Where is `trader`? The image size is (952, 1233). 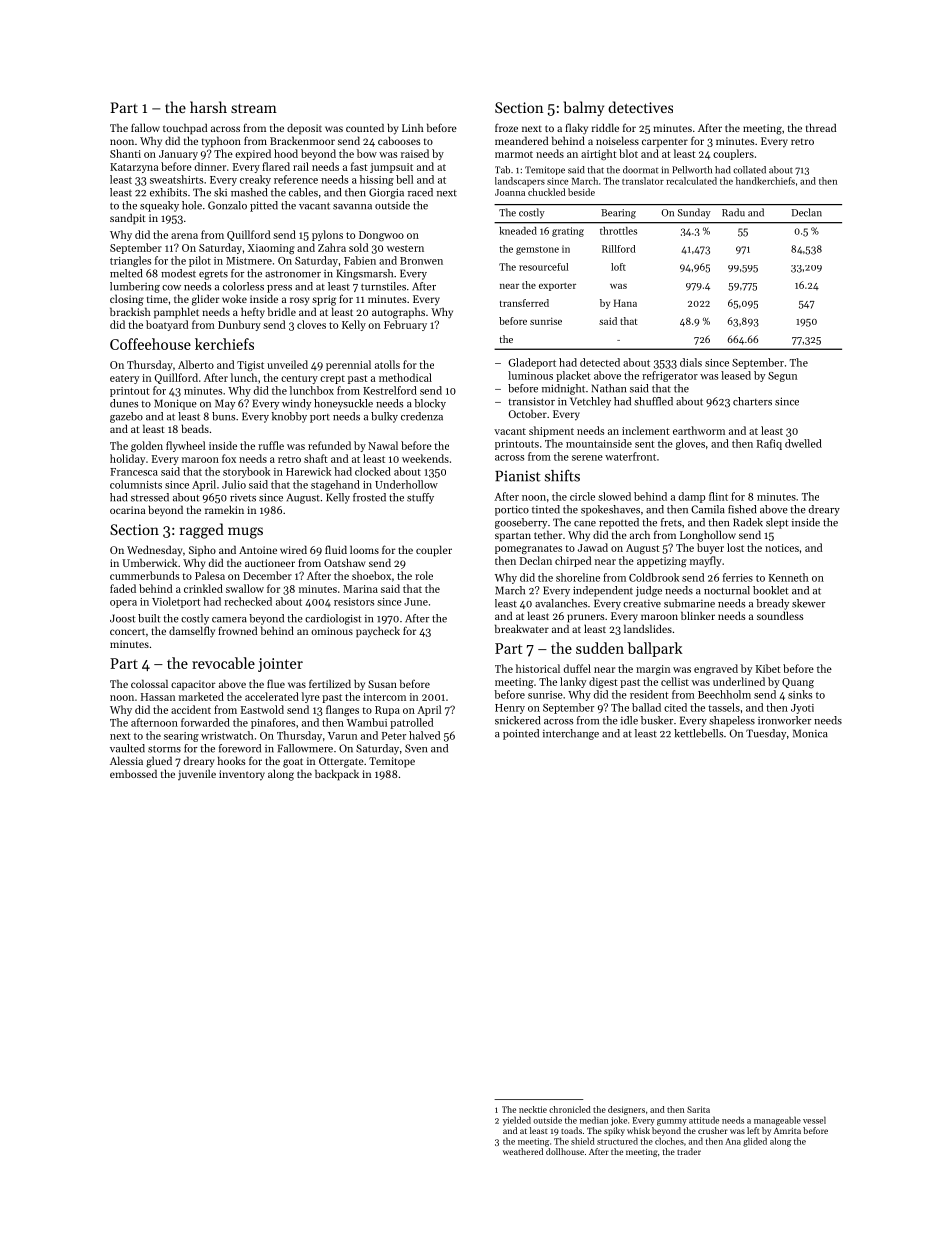
trader is located at coordinates (689, 1151).
